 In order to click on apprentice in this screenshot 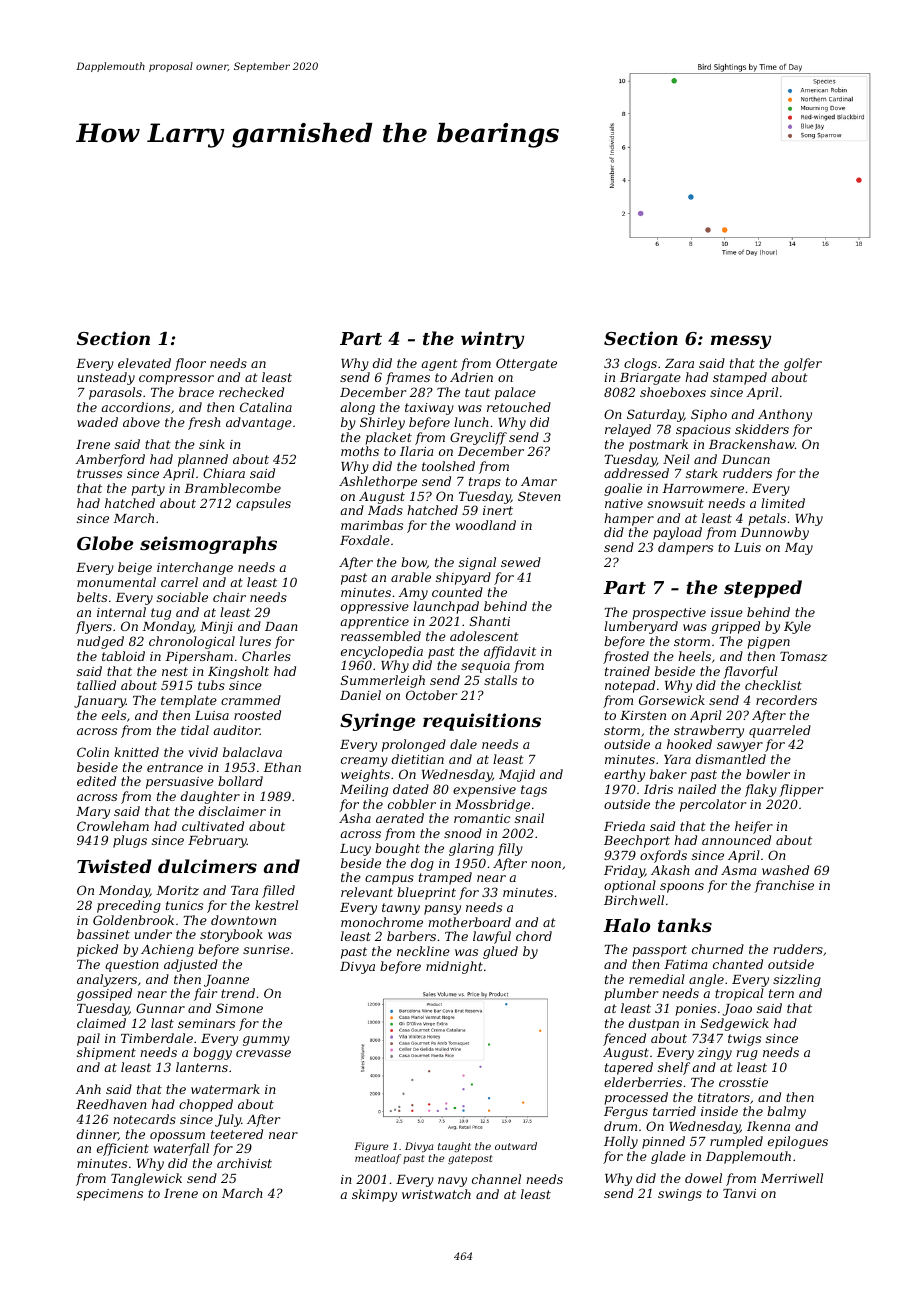, I will do `click(374, 623)`.
